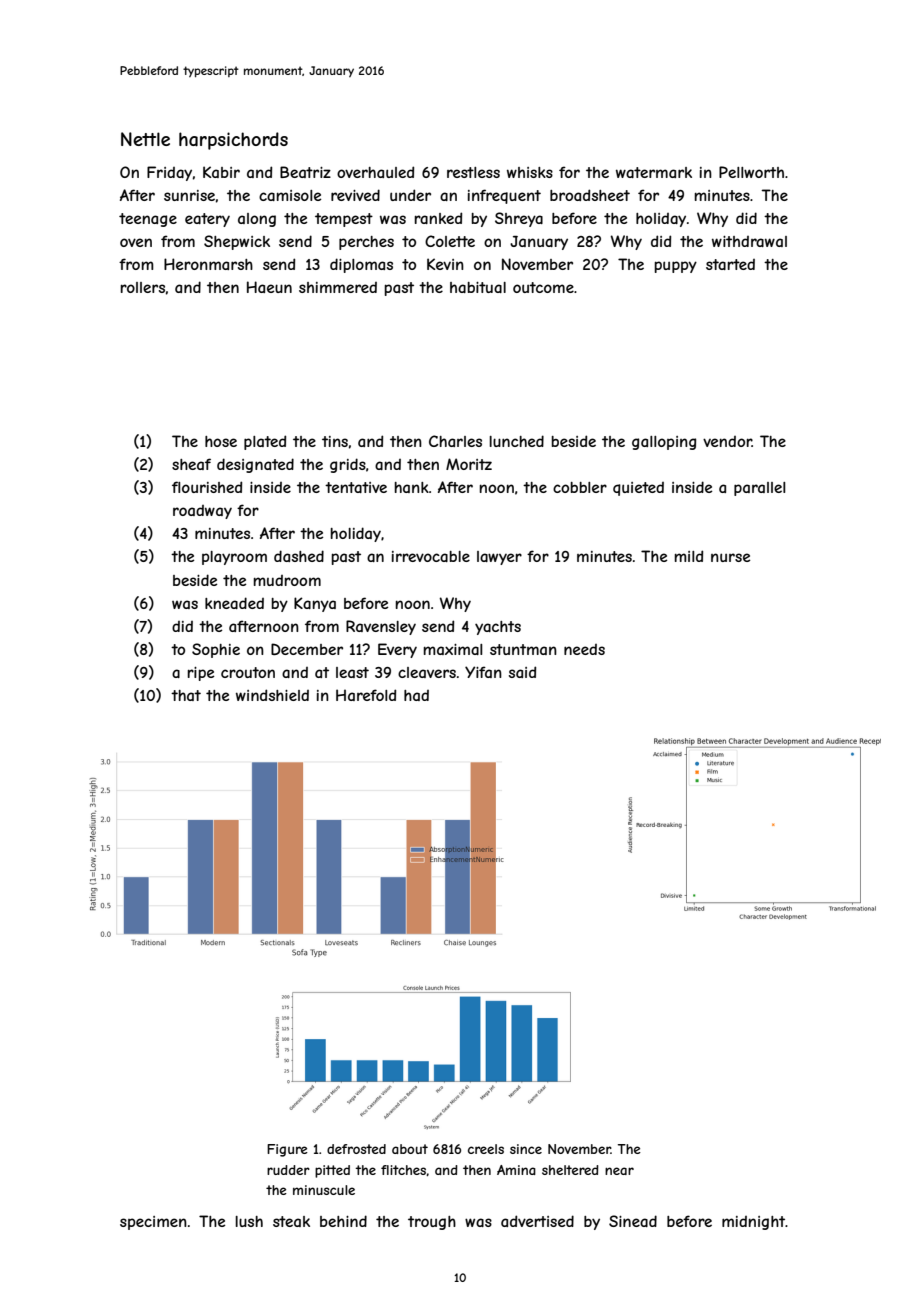  I want to click on mild, so click(689, 556).
